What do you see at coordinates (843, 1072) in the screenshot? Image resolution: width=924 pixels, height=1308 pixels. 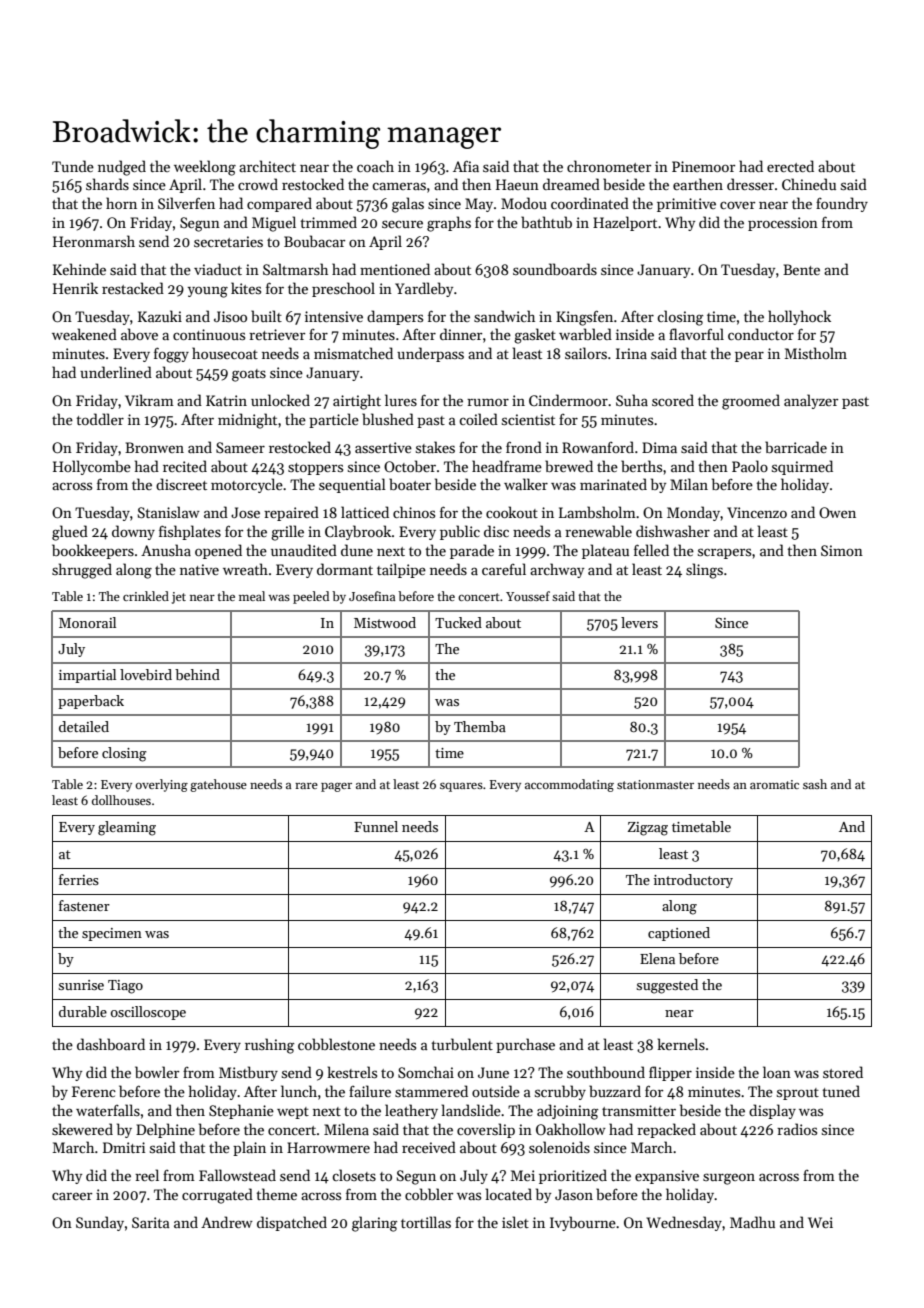 I see `stored` at bounding box center [843, 1072].
